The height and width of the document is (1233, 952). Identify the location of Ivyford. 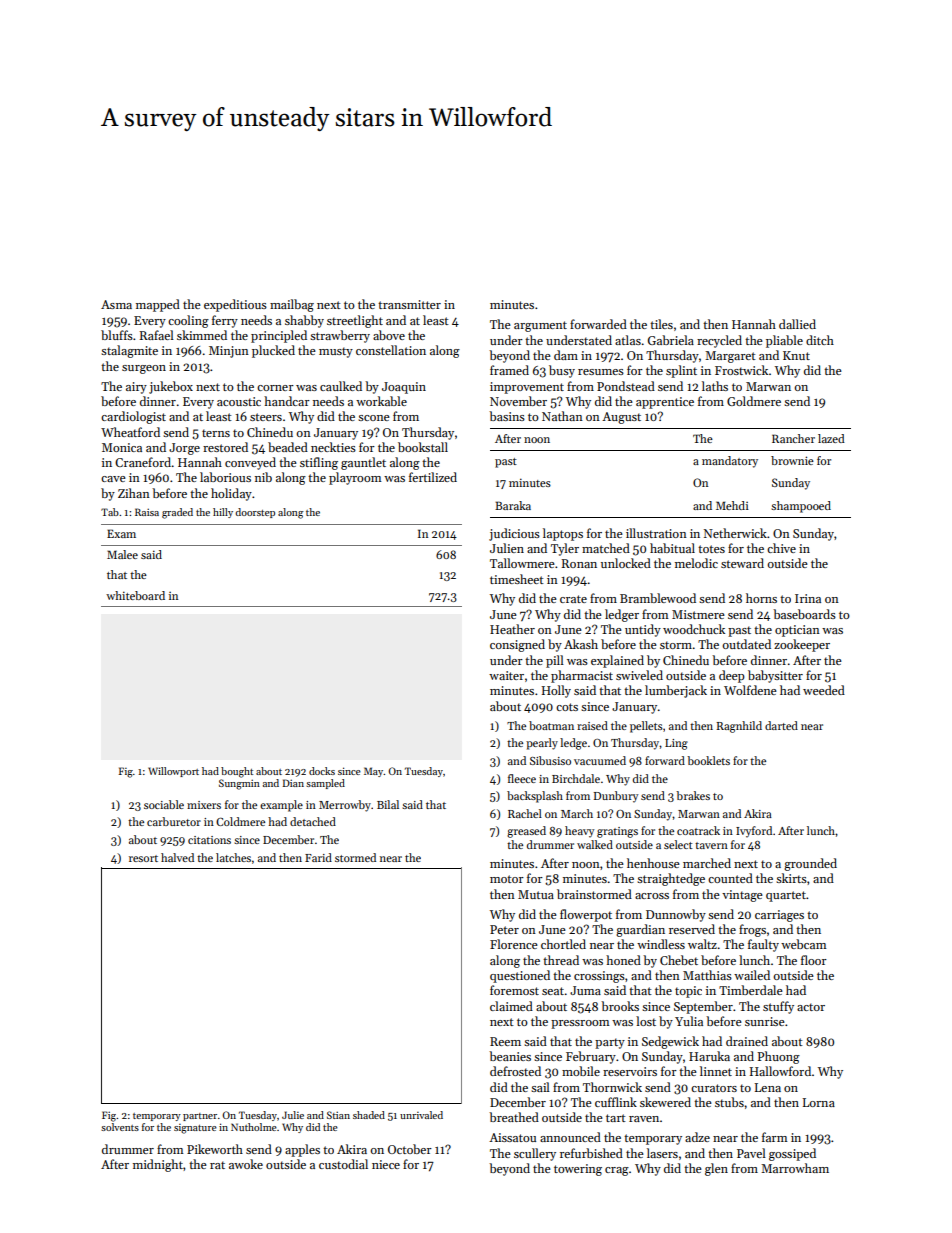
(754, 832).
